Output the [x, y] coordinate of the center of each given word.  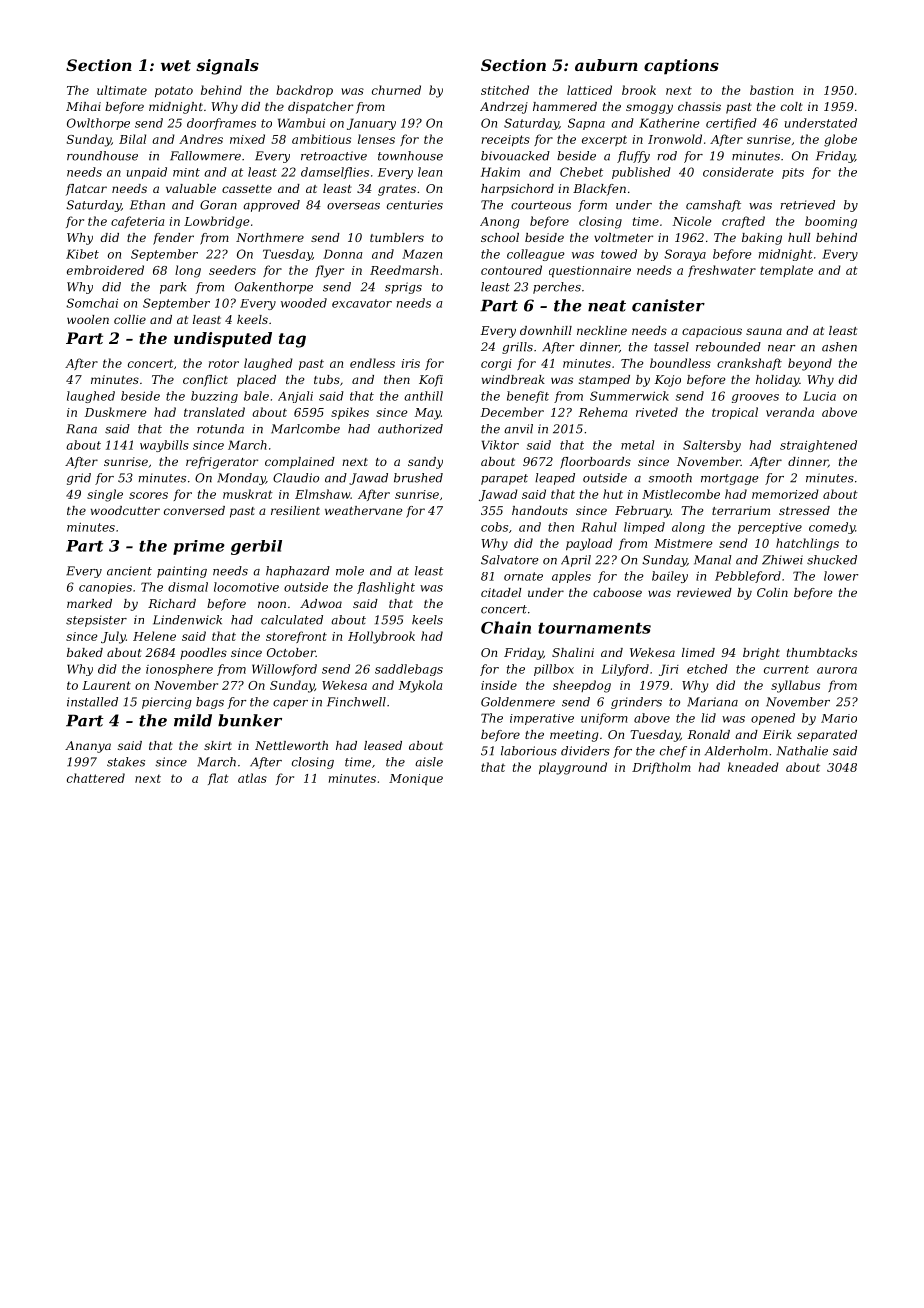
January [371, 124]
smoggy [649, 109]
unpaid [147, 173]
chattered [96, 778]
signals [227, 67]
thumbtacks [822, 652]
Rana [81, 429]
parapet [504, 479]
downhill [546, 330]
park [173, 288]
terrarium [741, 510]
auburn [606, 65]
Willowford [284, 670]
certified [731, 124]
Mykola [420, 686]
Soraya [685, 255]
